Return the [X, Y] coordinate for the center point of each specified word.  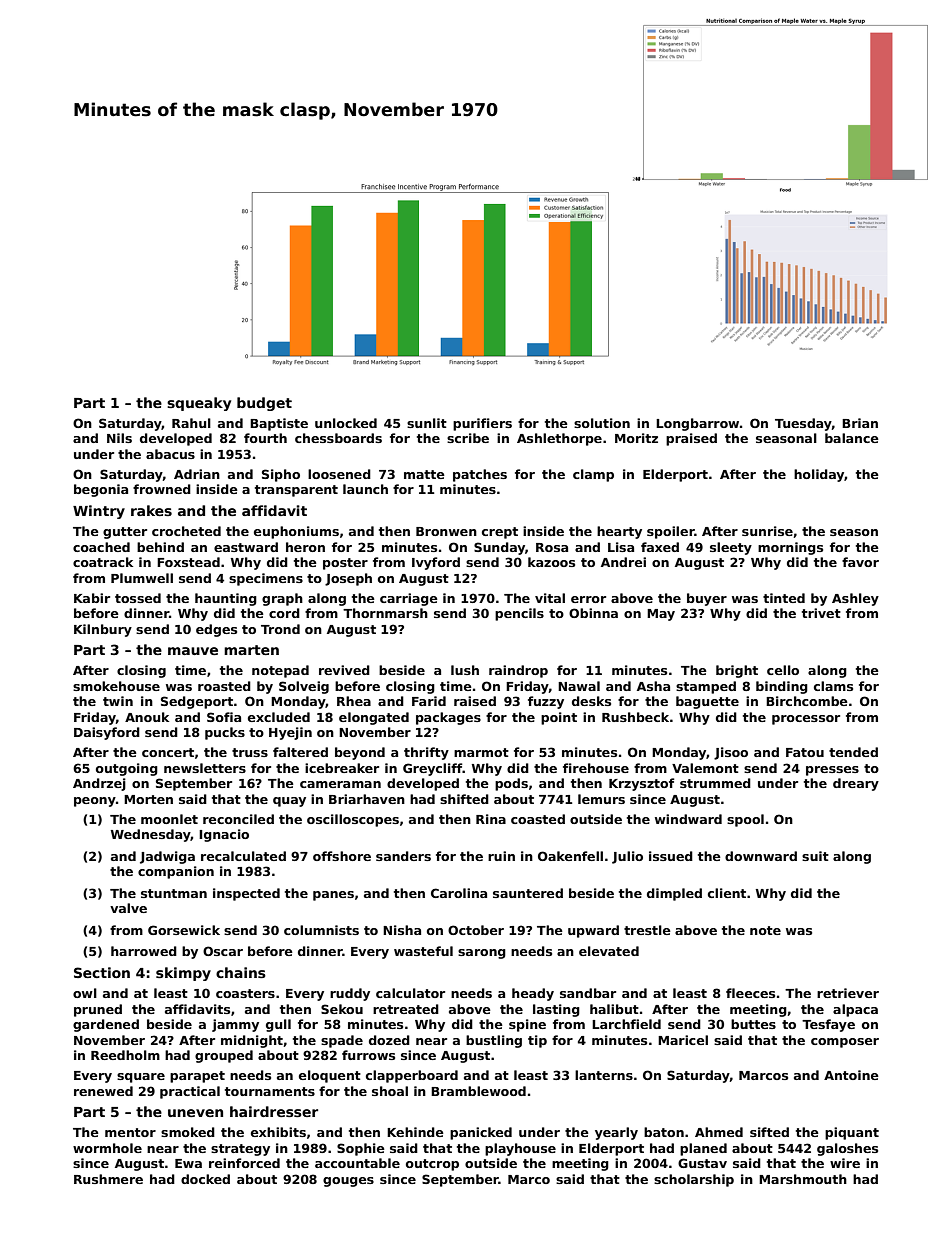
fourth [265, 438]
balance [852, 438]
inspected [246, 894]
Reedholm [125, 1055]
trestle [647, 930]
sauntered [528, 893]
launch [365, 489]
